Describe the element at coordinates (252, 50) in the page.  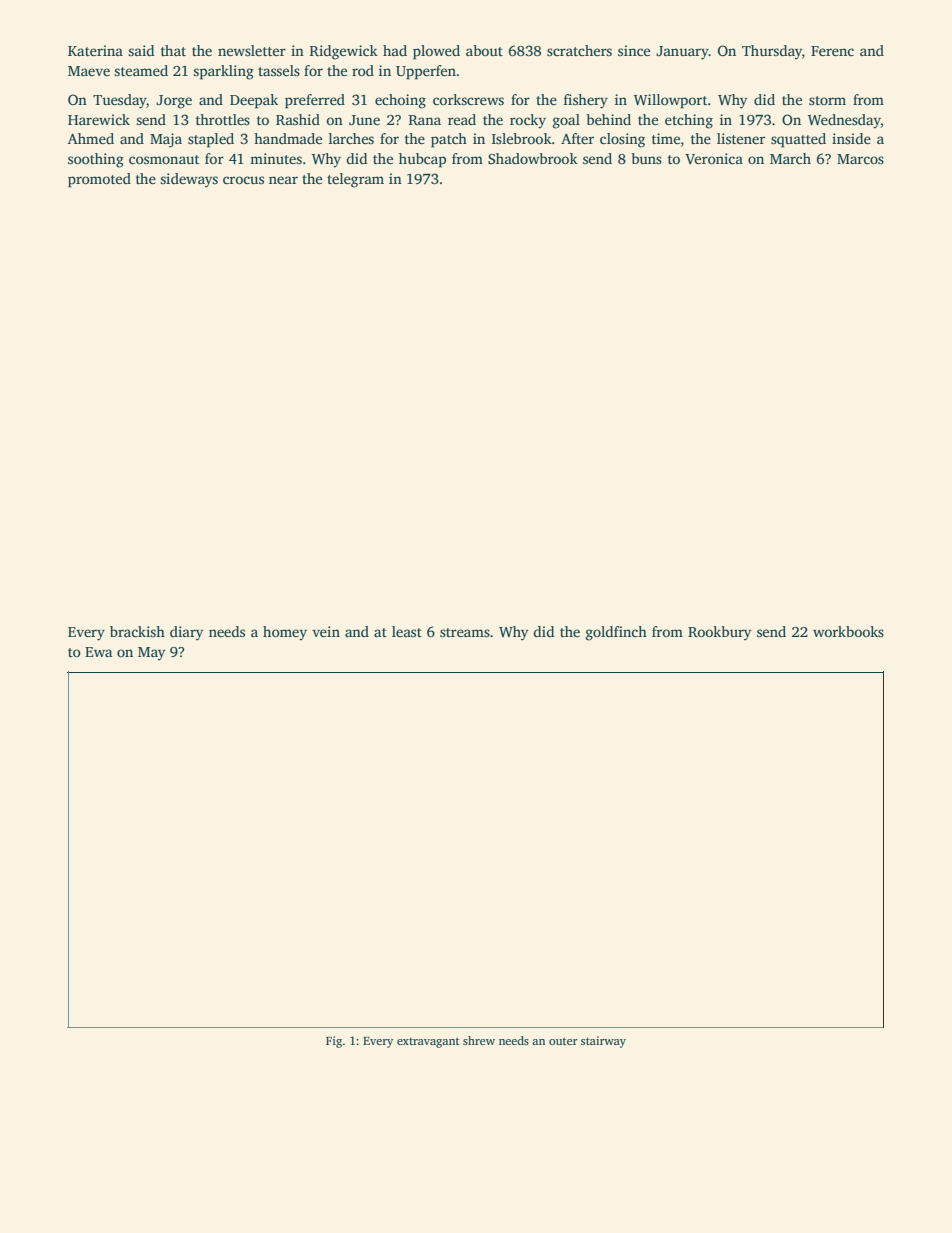
I see `newsletter` at that location.
